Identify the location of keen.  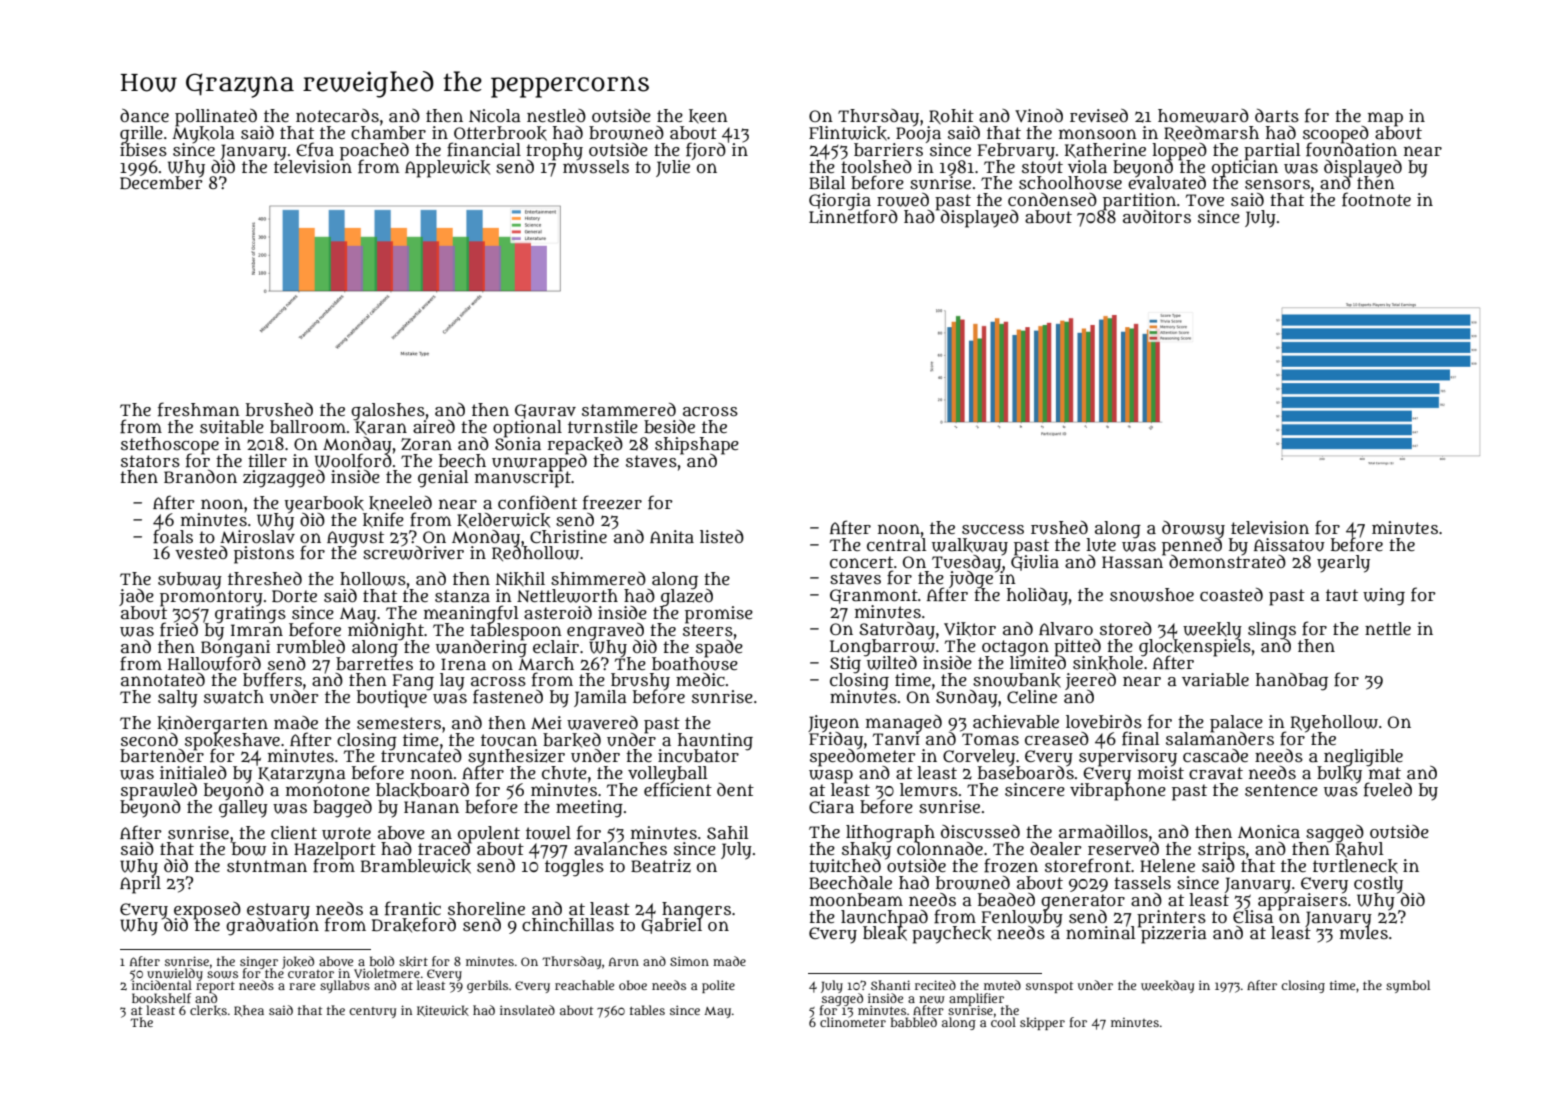
(708, 116).
